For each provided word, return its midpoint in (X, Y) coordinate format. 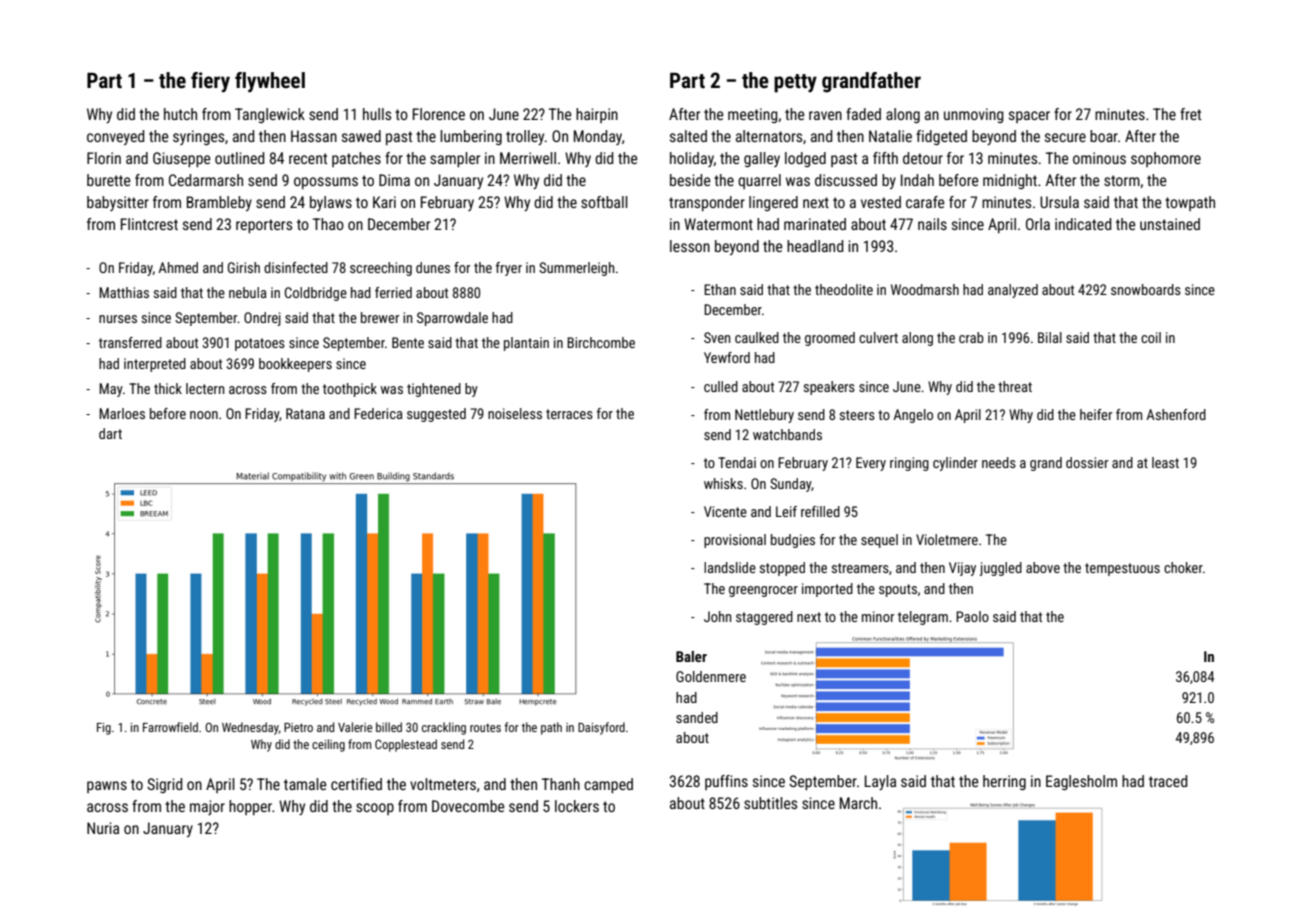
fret (1190, 114)
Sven (717, 337)
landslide (730, 567)
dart (110, 433)
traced (1168, 781)
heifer (1096, 414)
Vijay (962, 569)
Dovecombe (468, 806)
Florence (439, 114)
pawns (107, 787)
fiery (210, 82)
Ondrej (262, 319)
